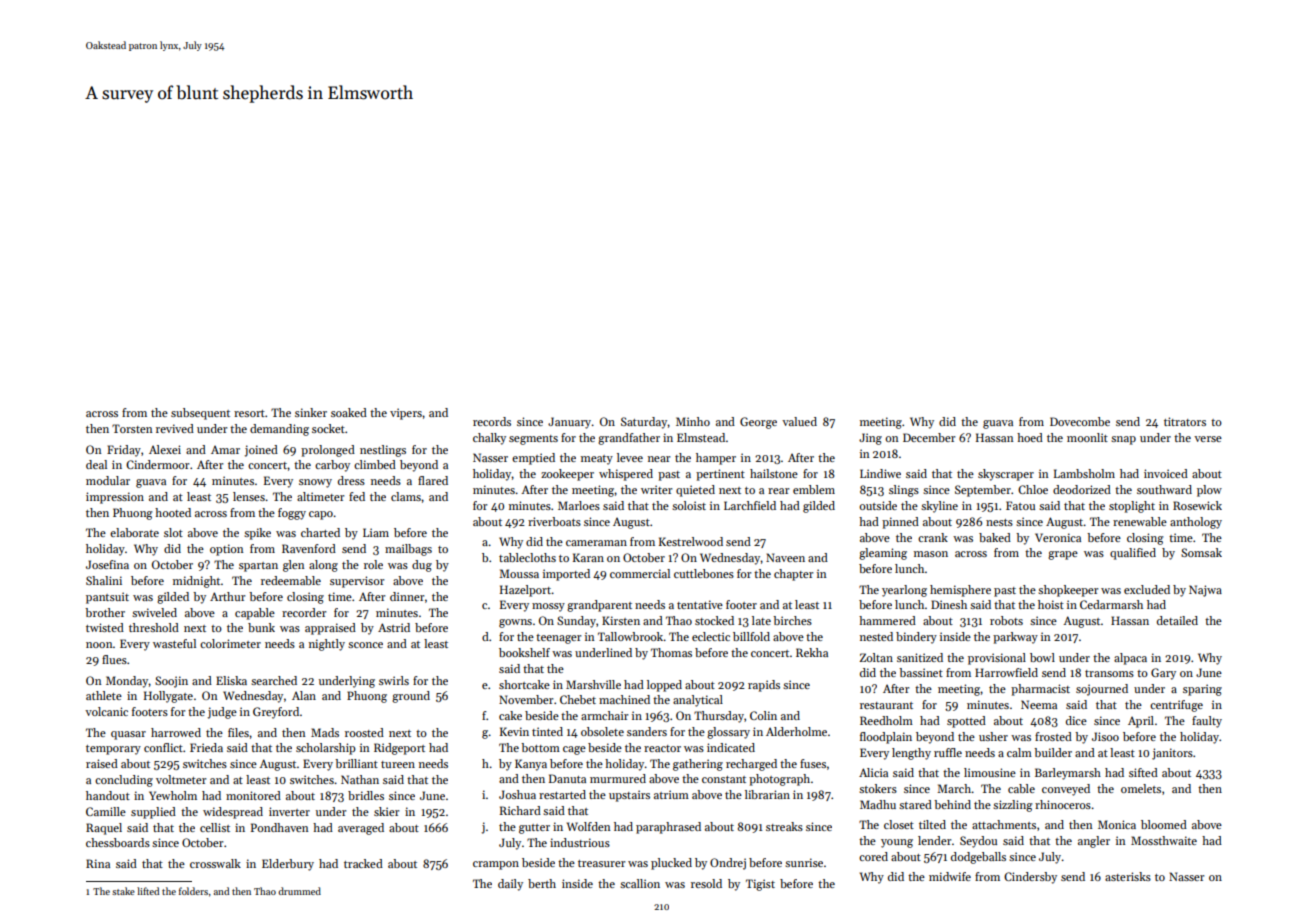 The height and width of the page is (924, 1308). What do you see at coordinates (1030, 878) in the page?
I see `Cindersby` at bounding box center [1030, 878].
